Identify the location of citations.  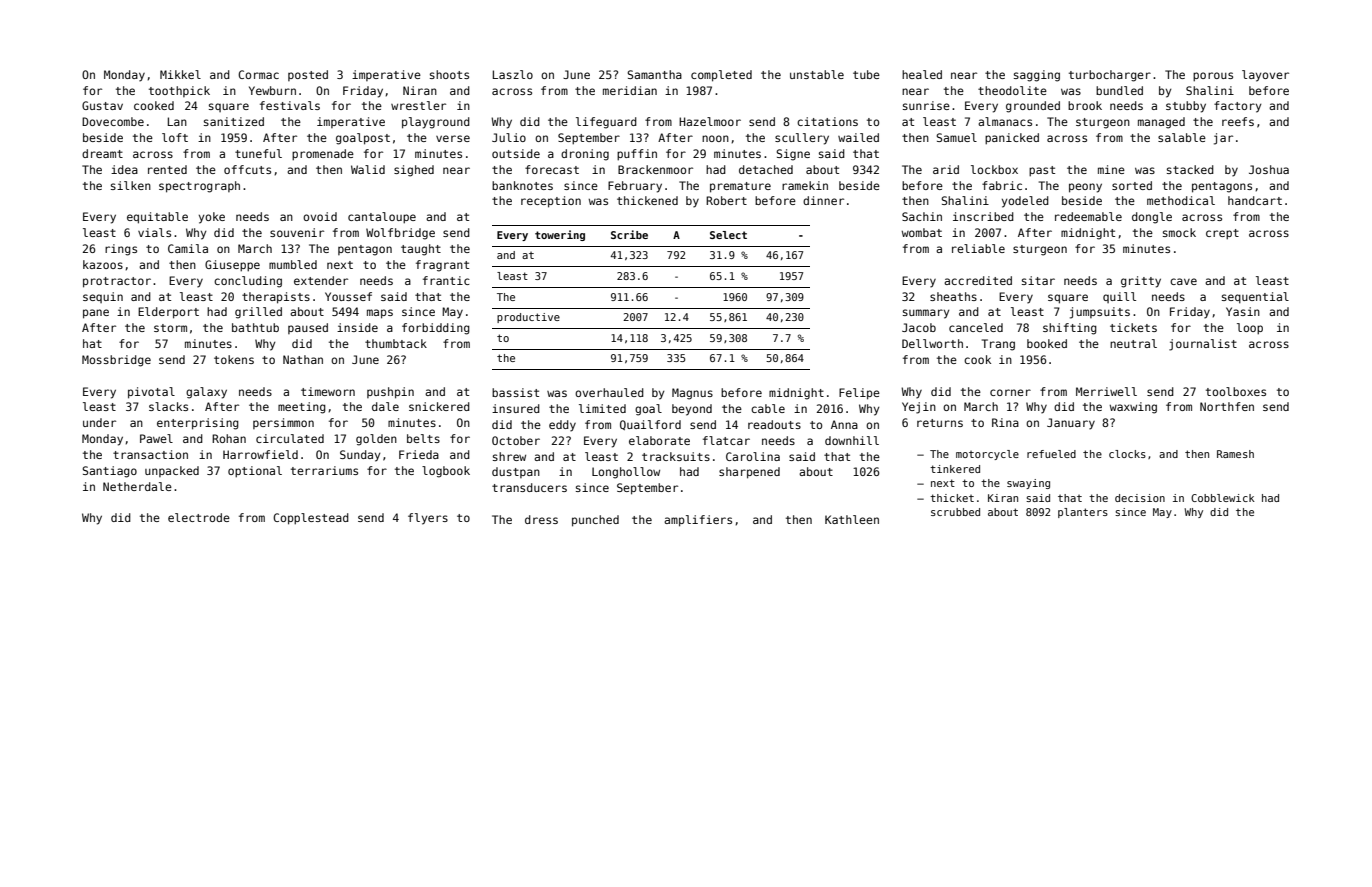
(827, 121).
